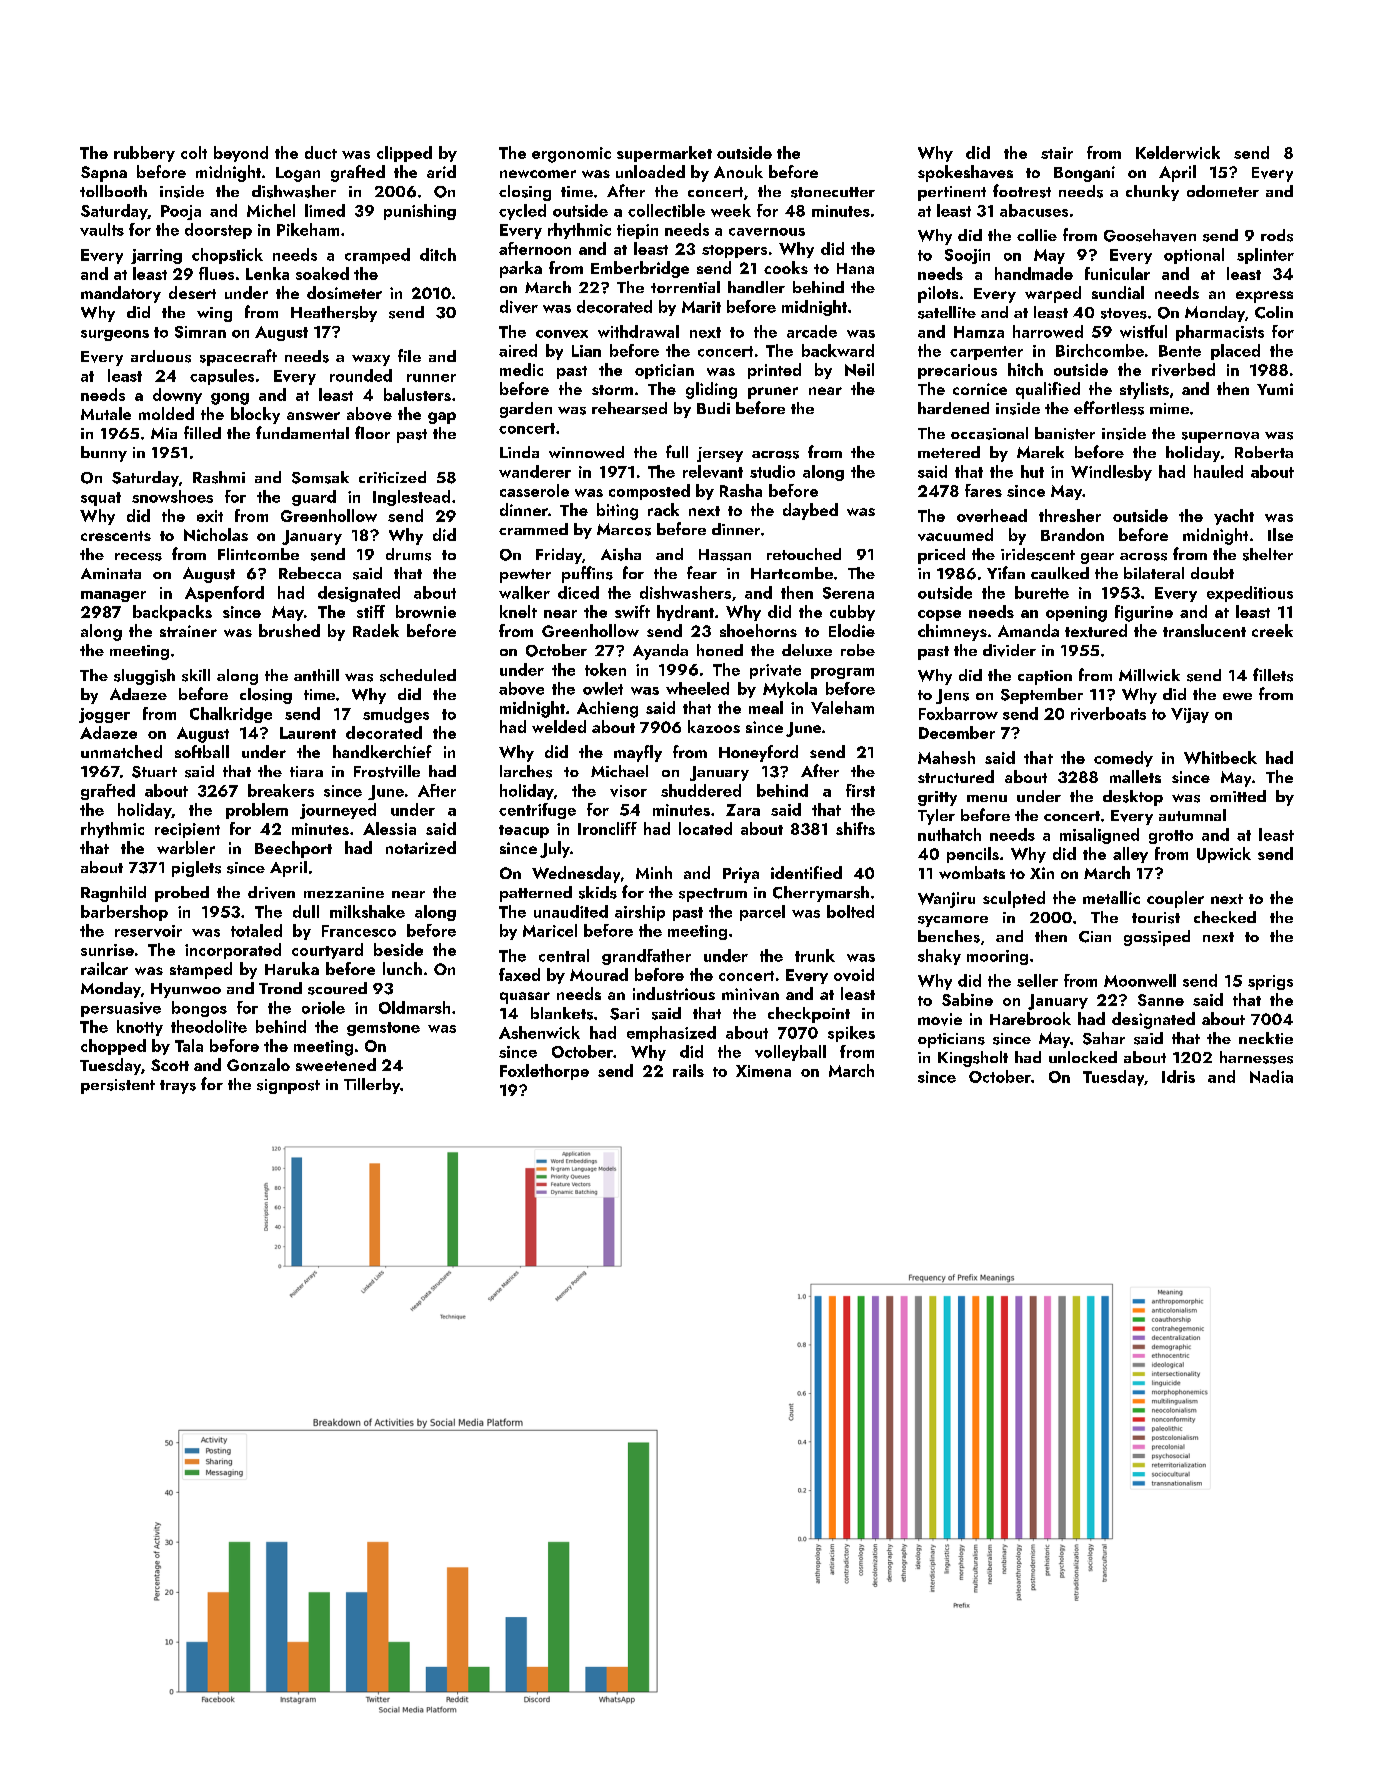 This screenshot has height=1778, width=1374. I want to click on faxed, so click(519, 974).
